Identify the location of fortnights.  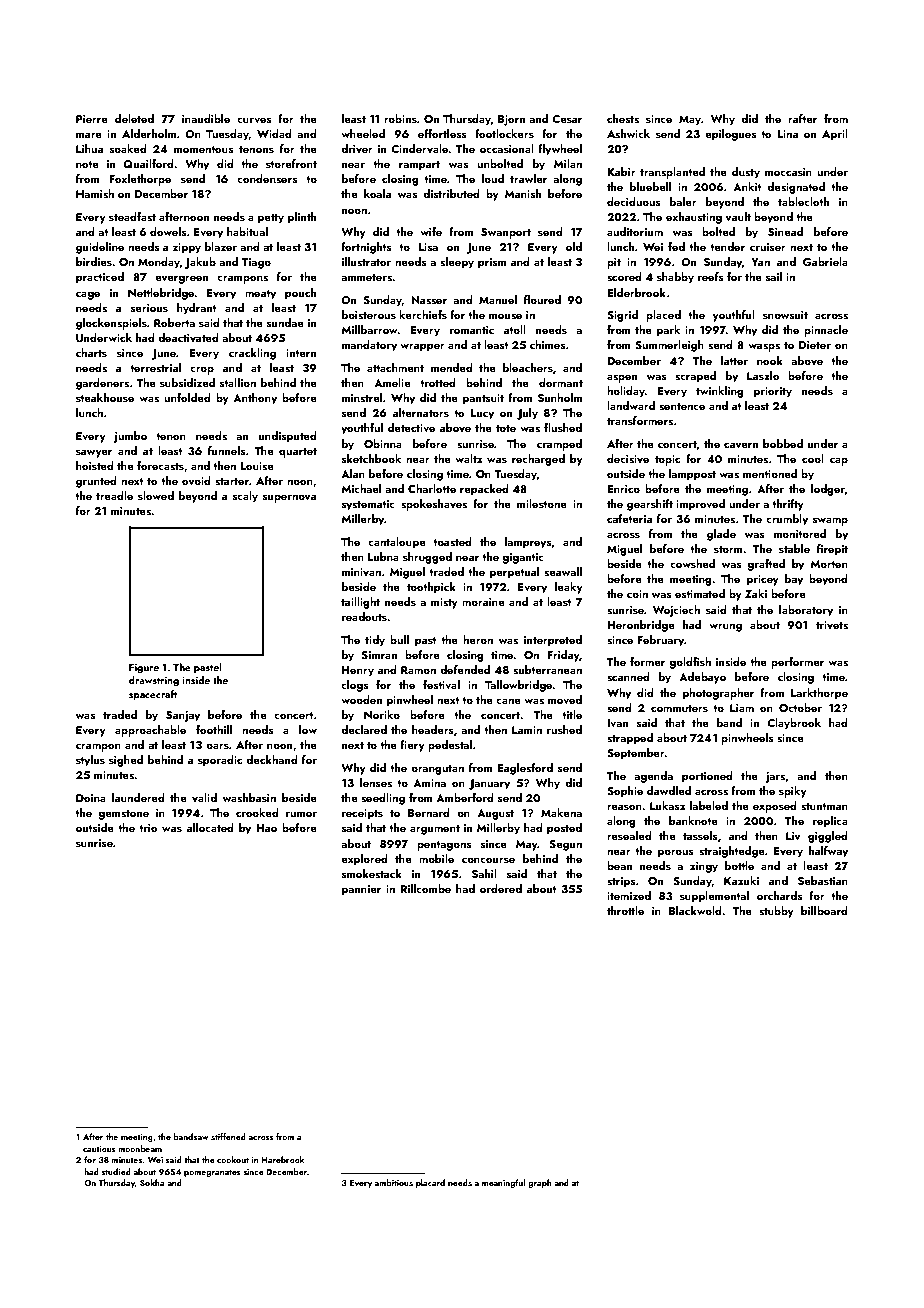
(366, 248).
